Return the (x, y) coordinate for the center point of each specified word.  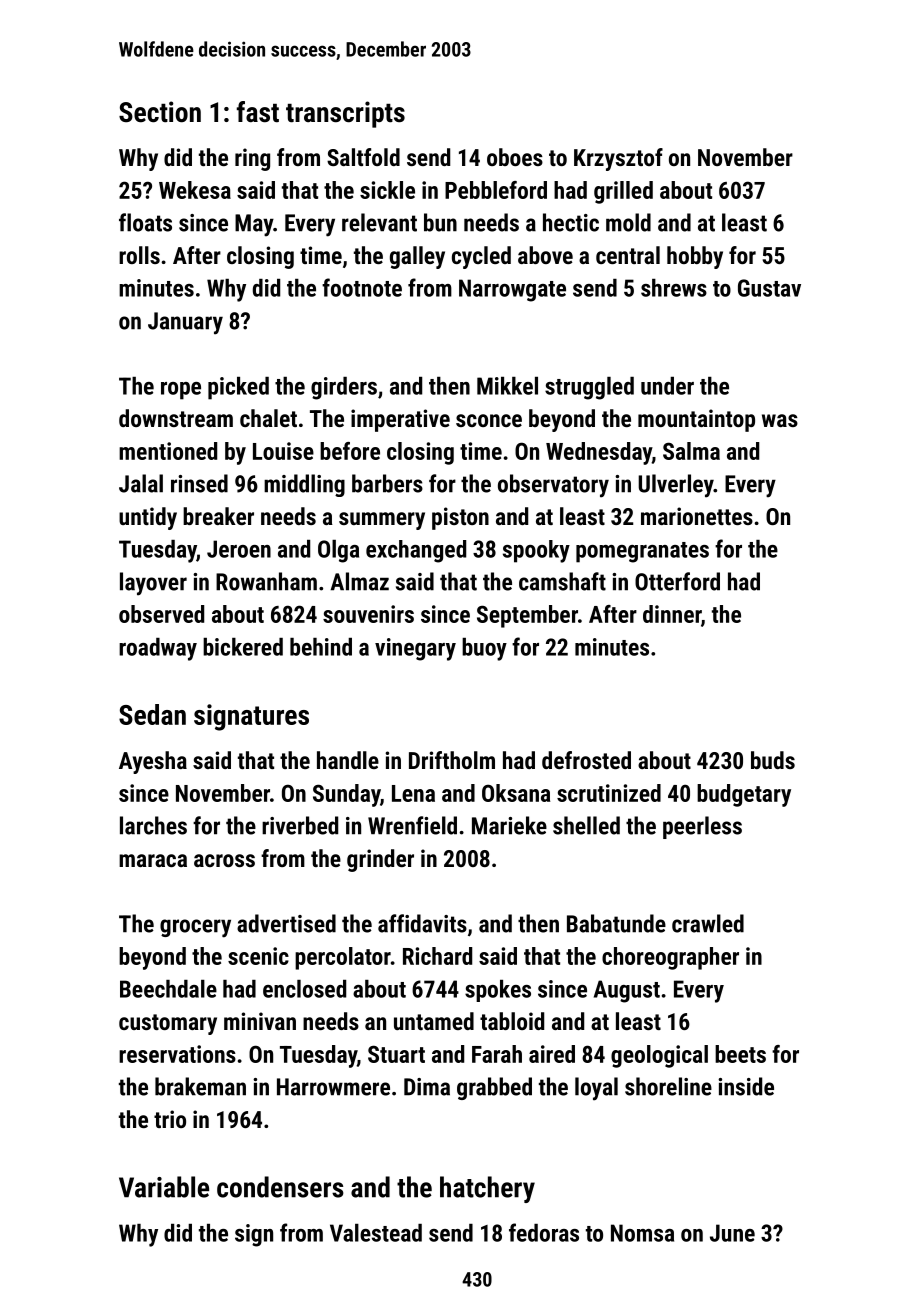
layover (153, 584)
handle (348, 760)
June (732, 1233)
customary (168, 1024)
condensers (280, 1187)
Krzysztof (618, 159)
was (780, 420)
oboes (515, 157)
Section (160, 112)
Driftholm (452, 760)
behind (321, 647)
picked (238, 388)
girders (344, 388)
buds (773, 760)
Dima (427, 1087)
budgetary (744, 795)
